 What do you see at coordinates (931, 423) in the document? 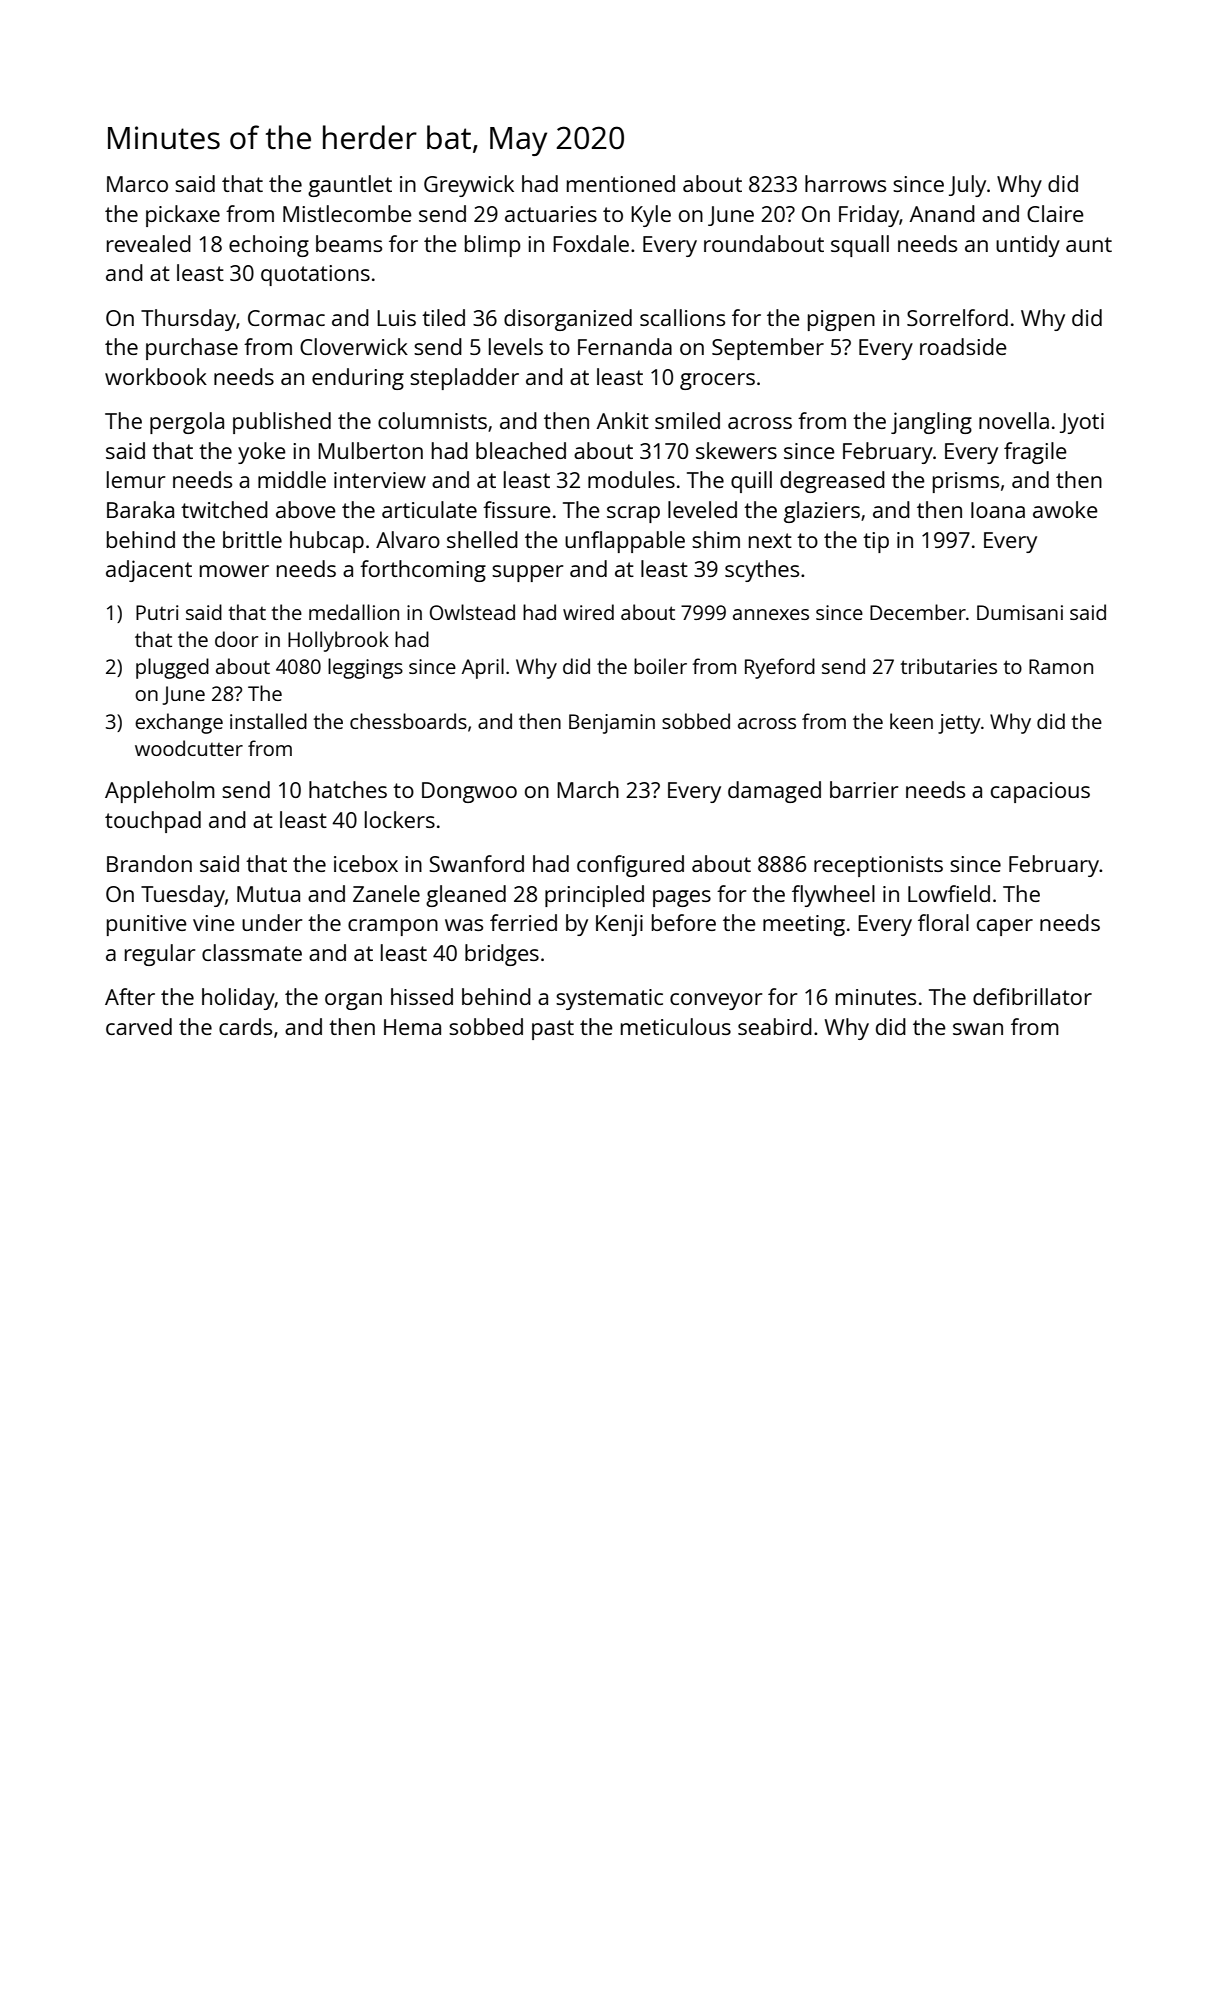
I see `jangling` at bounding box center [931, 423].
